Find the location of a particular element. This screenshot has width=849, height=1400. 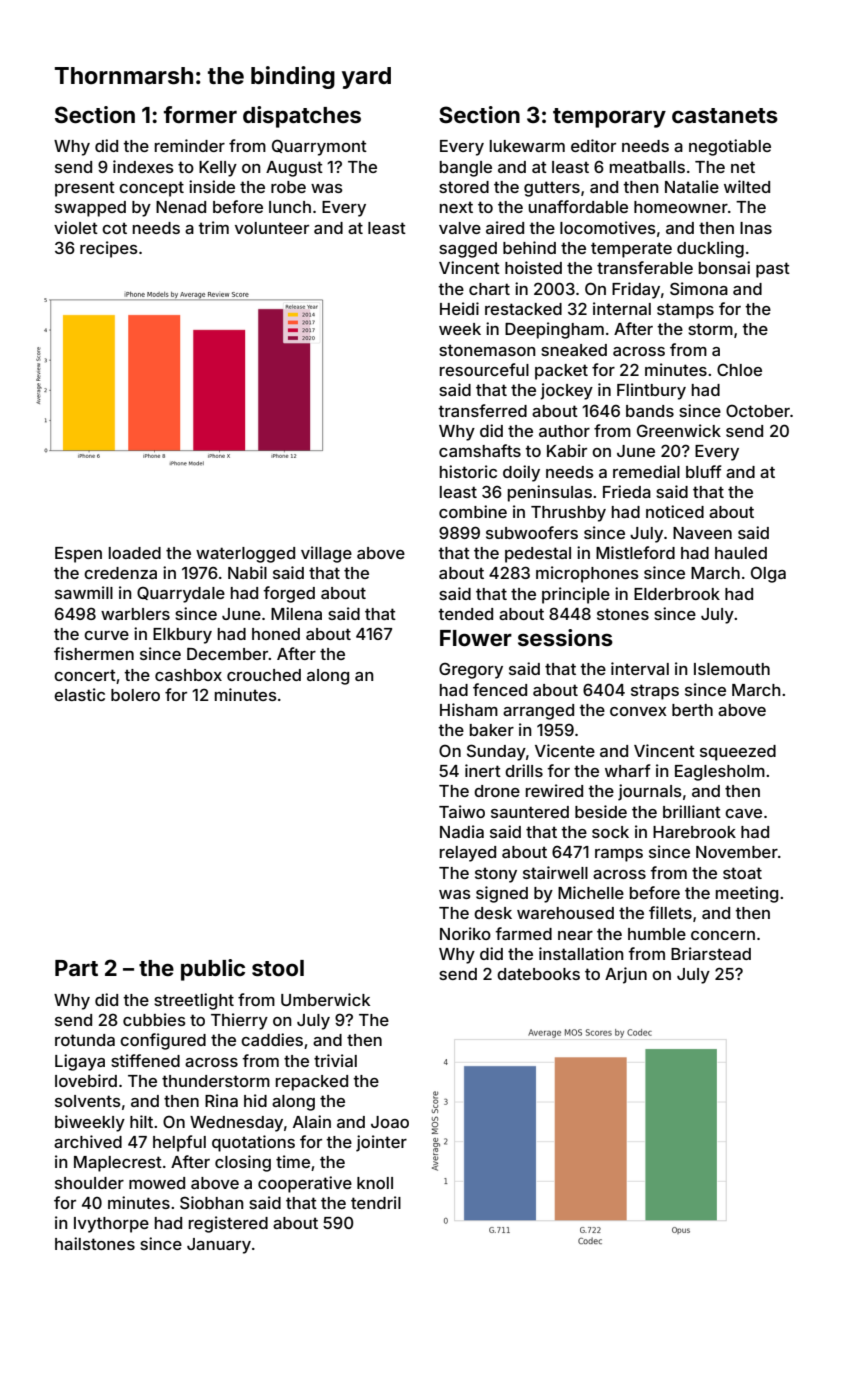

waterlogged is located at coordinates (245, 555).
